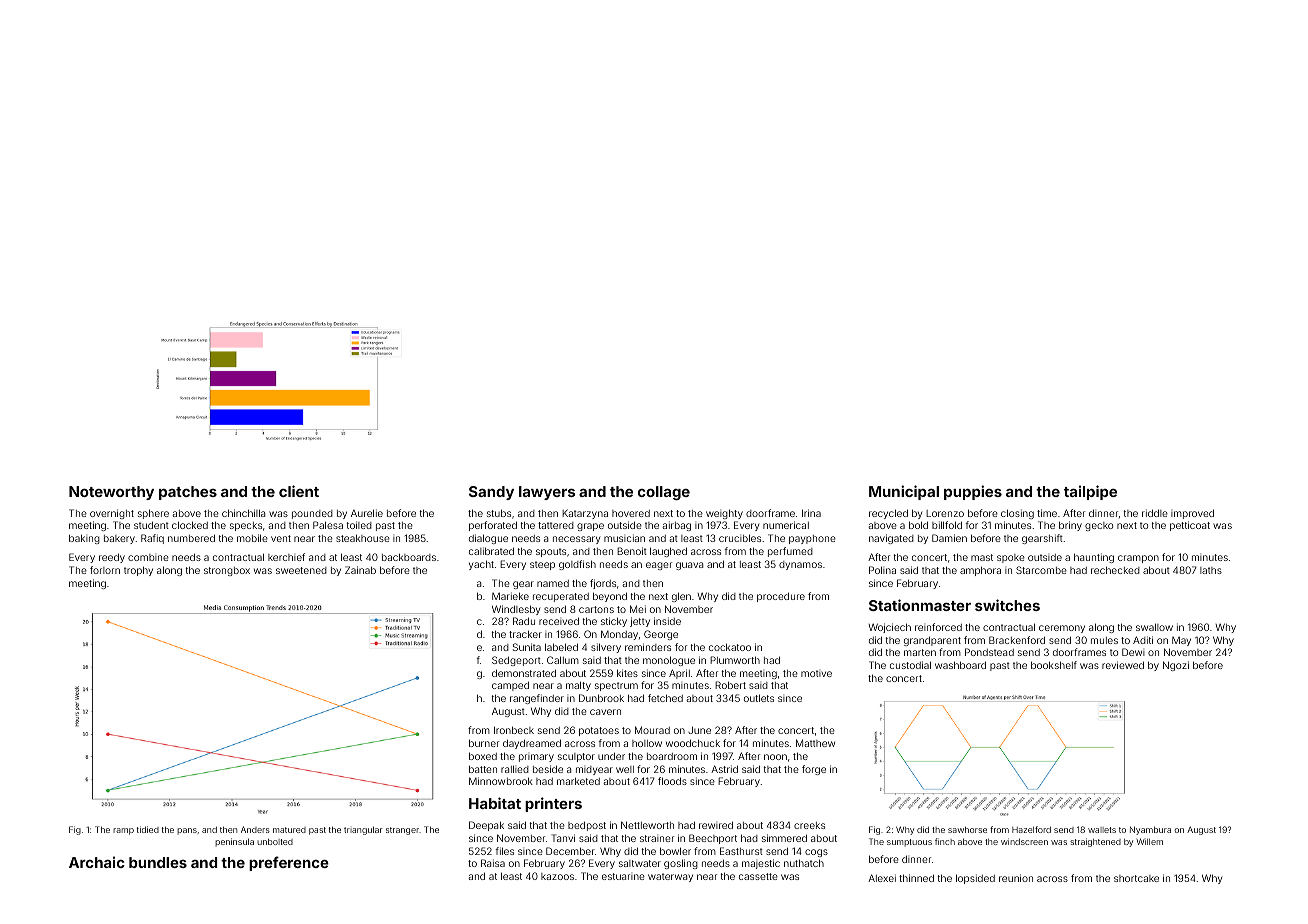 This page has width=1308, height=924. Describe the element at coordinates (138, 571) in the page. I see `trophy` at that location.
